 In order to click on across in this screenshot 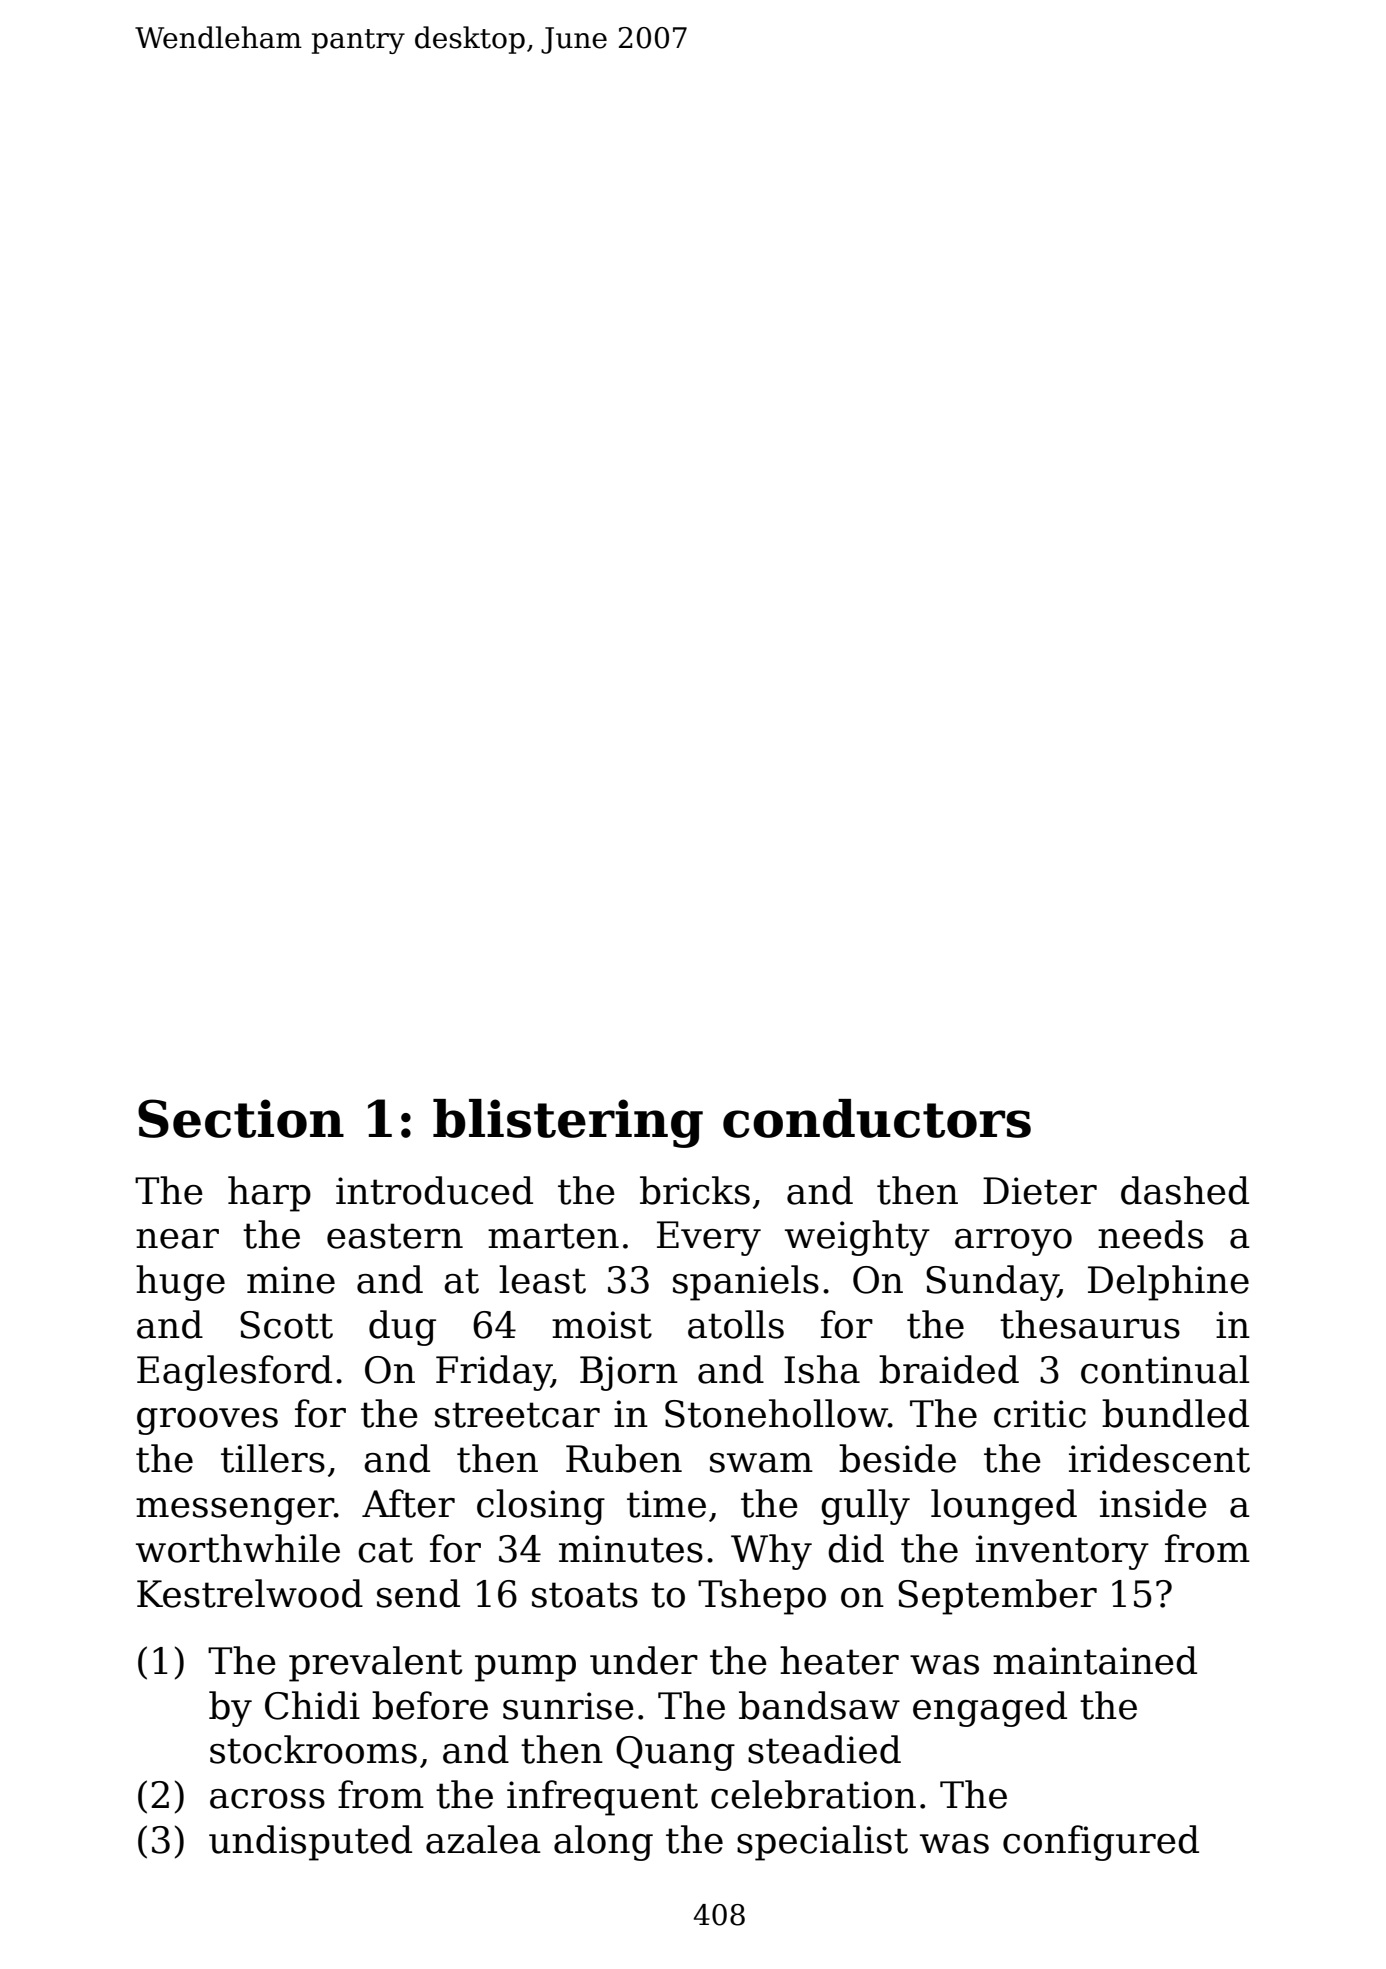, I will do `click(267, 1799)`.
